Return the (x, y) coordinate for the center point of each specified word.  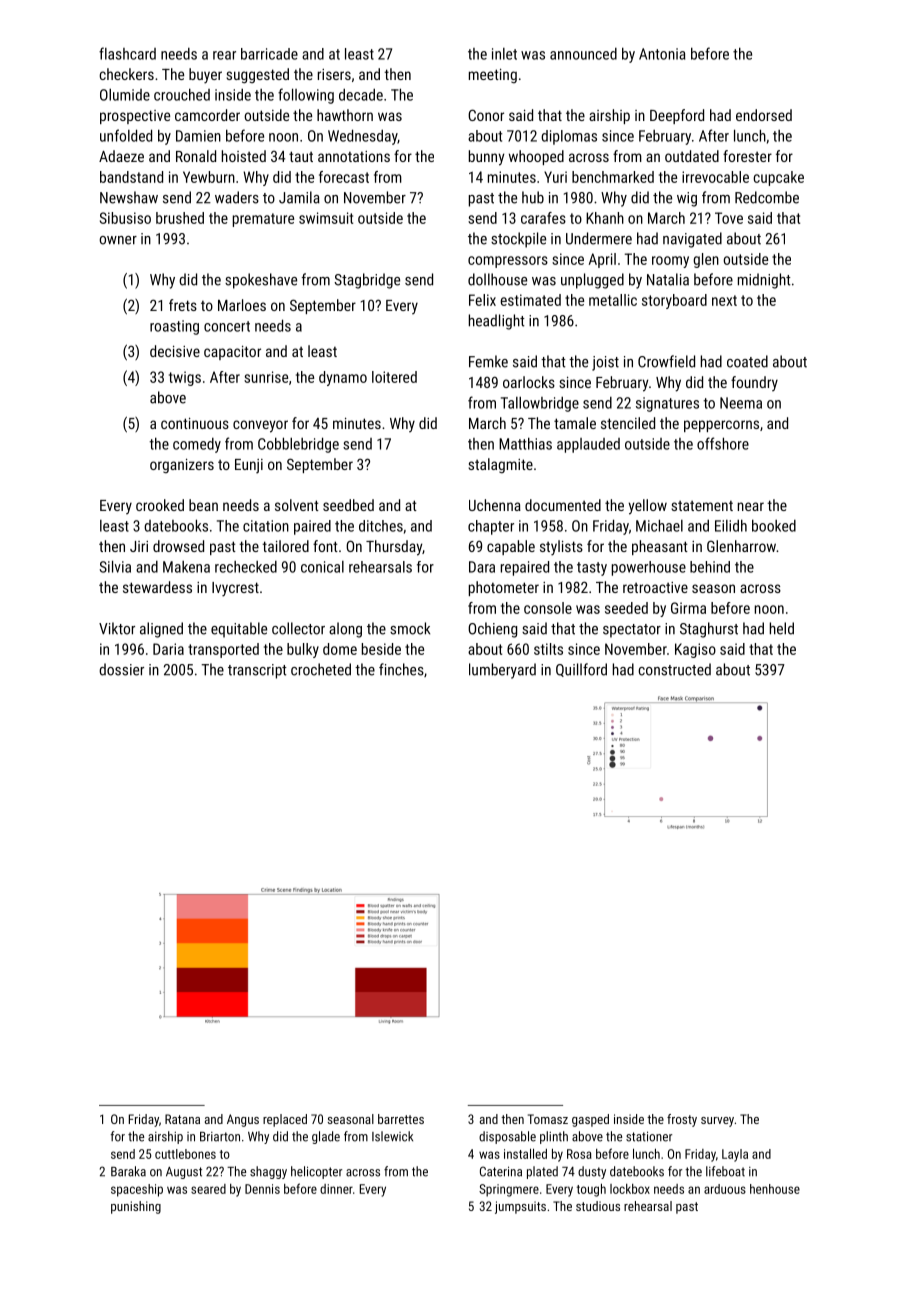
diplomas (569, 137)
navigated (692, 240)
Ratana (182, 1119)
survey (717, 1122)
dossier (121, 669)
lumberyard (502, 671)
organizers (182, 466)
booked (774, 526)
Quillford (581, 670)
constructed (674, 669)
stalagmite (500, 465)
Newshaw (129, 197)
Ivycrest (235, 589)
